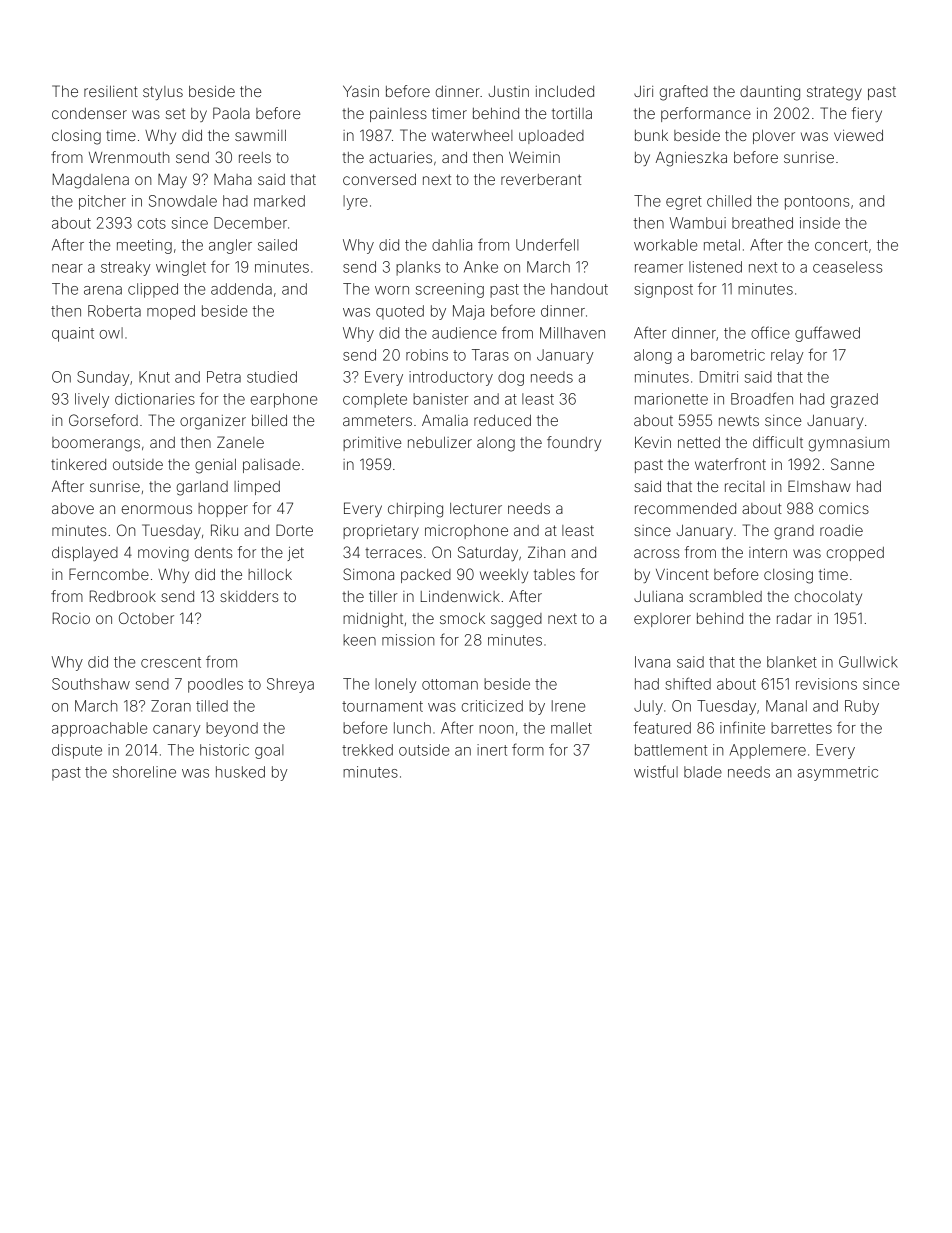 This image has width=952, height=1233. Describe the element at coordinates (202, 488) in the image. I see `garland` at that location.
